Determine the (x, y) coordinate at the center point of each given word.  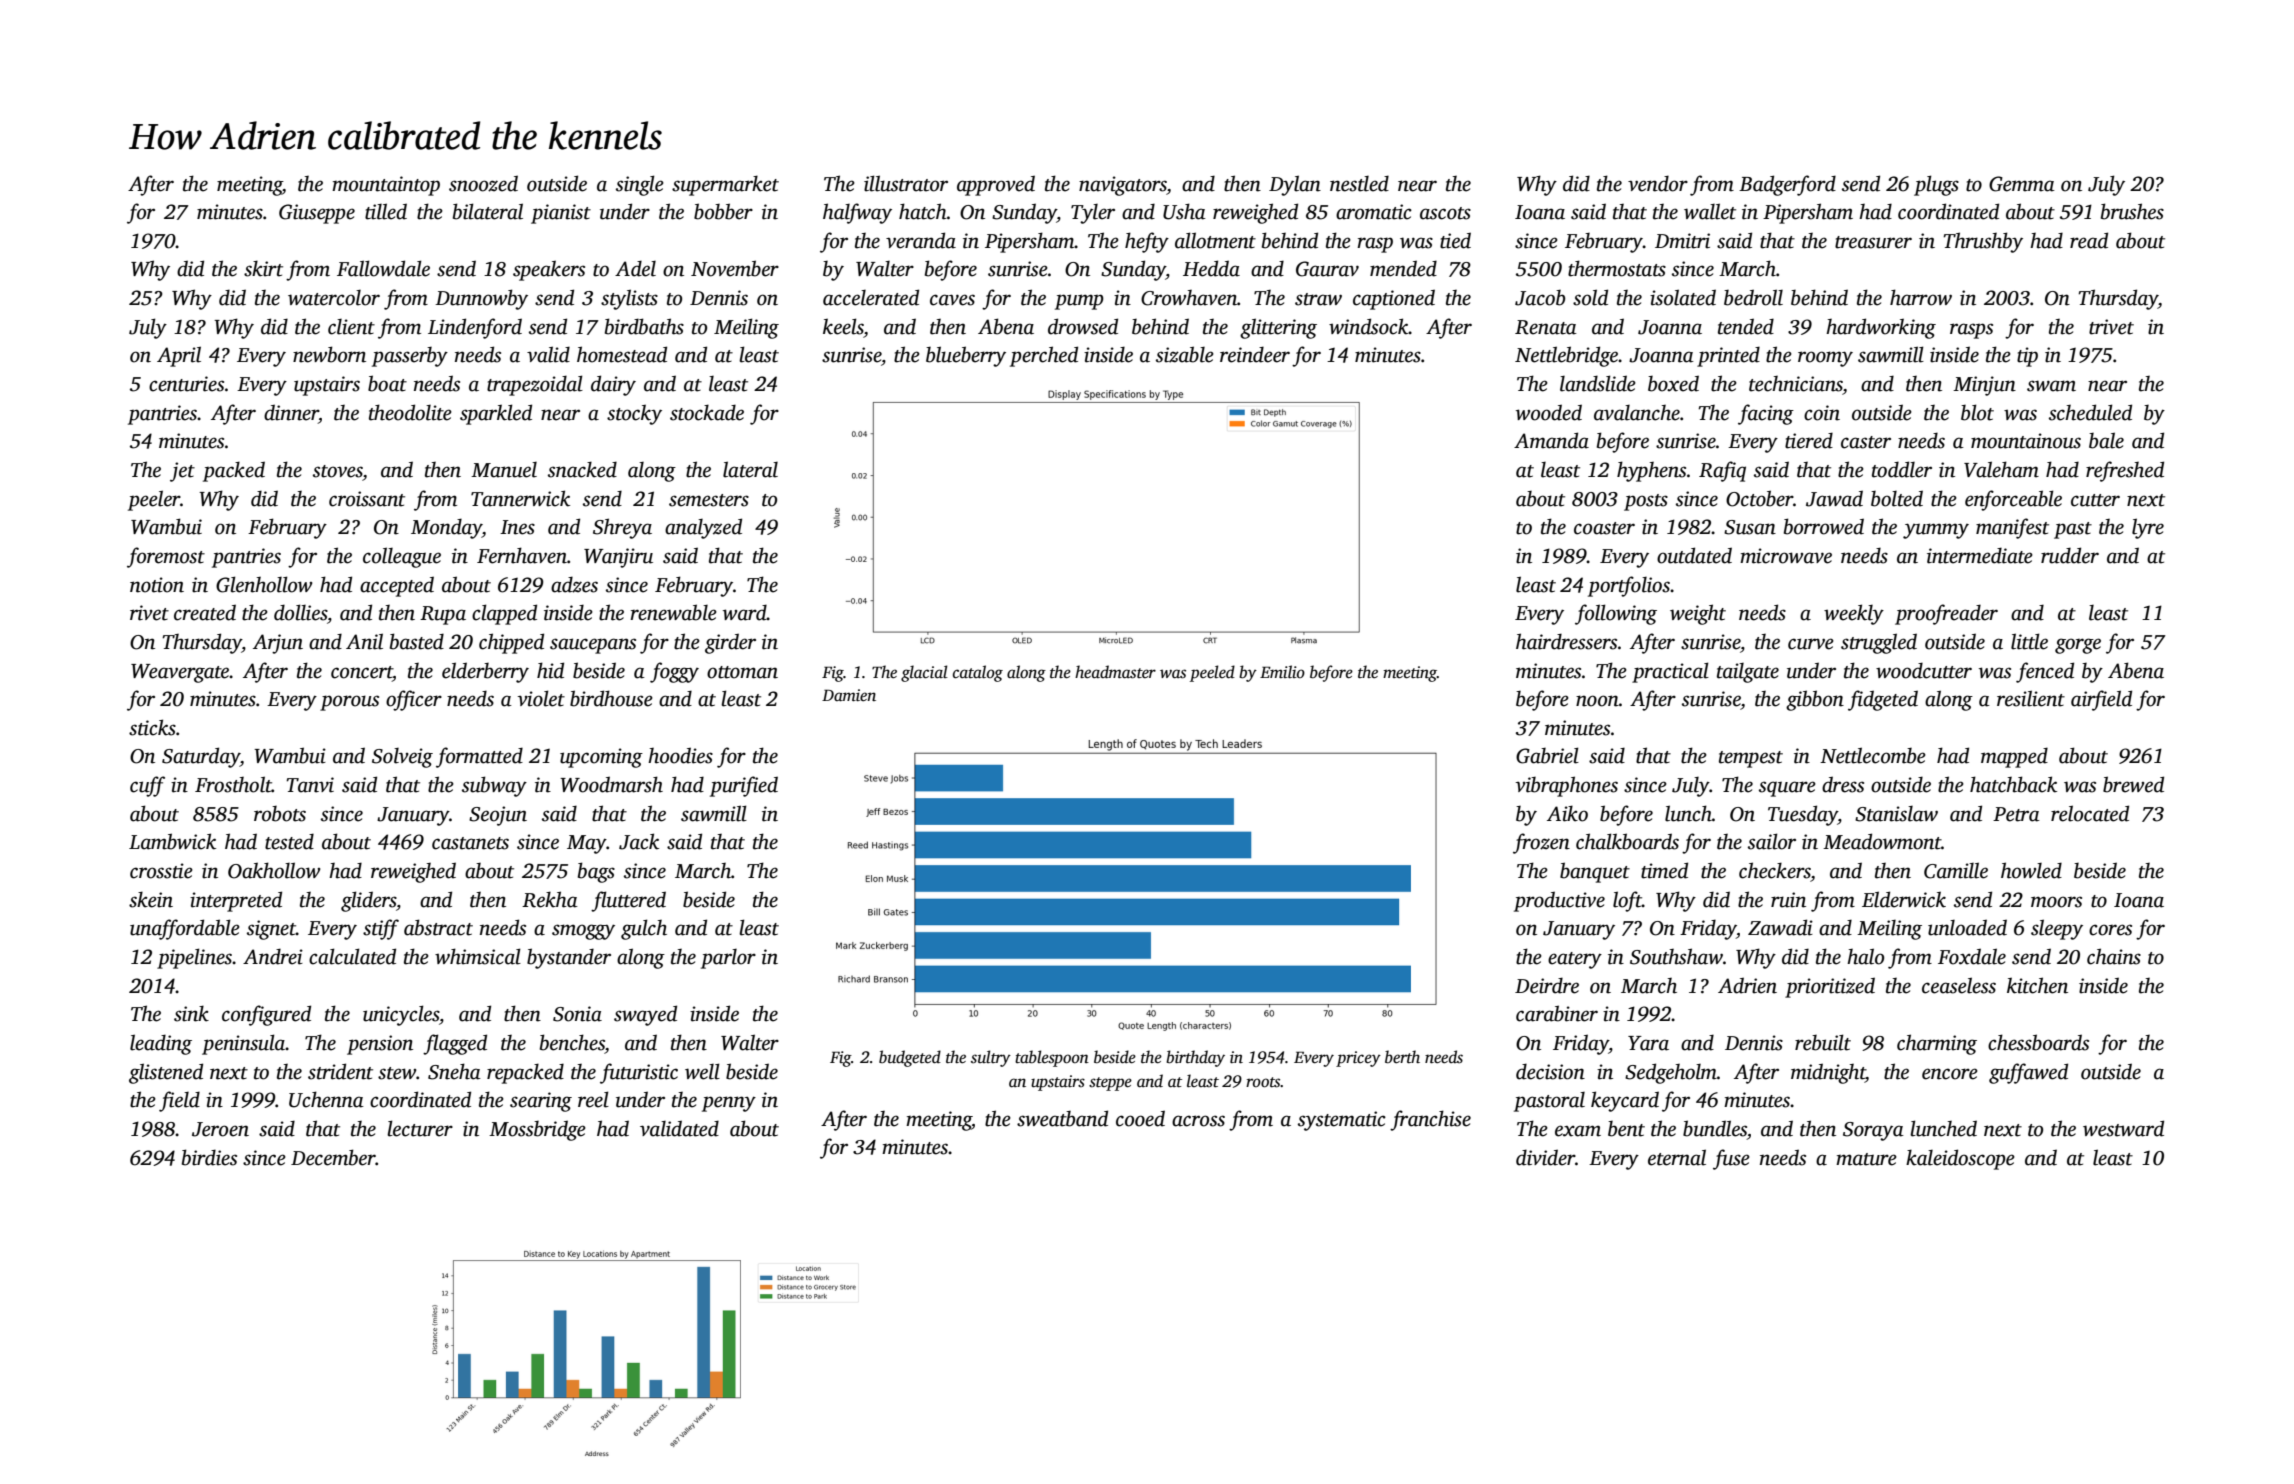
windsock (1369, 326)
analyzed (703, 528)
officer (414, 700)
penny (729, 1104)
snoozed (483, 183)
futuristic (639, 1073)
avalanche (1637, 413)
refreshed (2125, 471)
